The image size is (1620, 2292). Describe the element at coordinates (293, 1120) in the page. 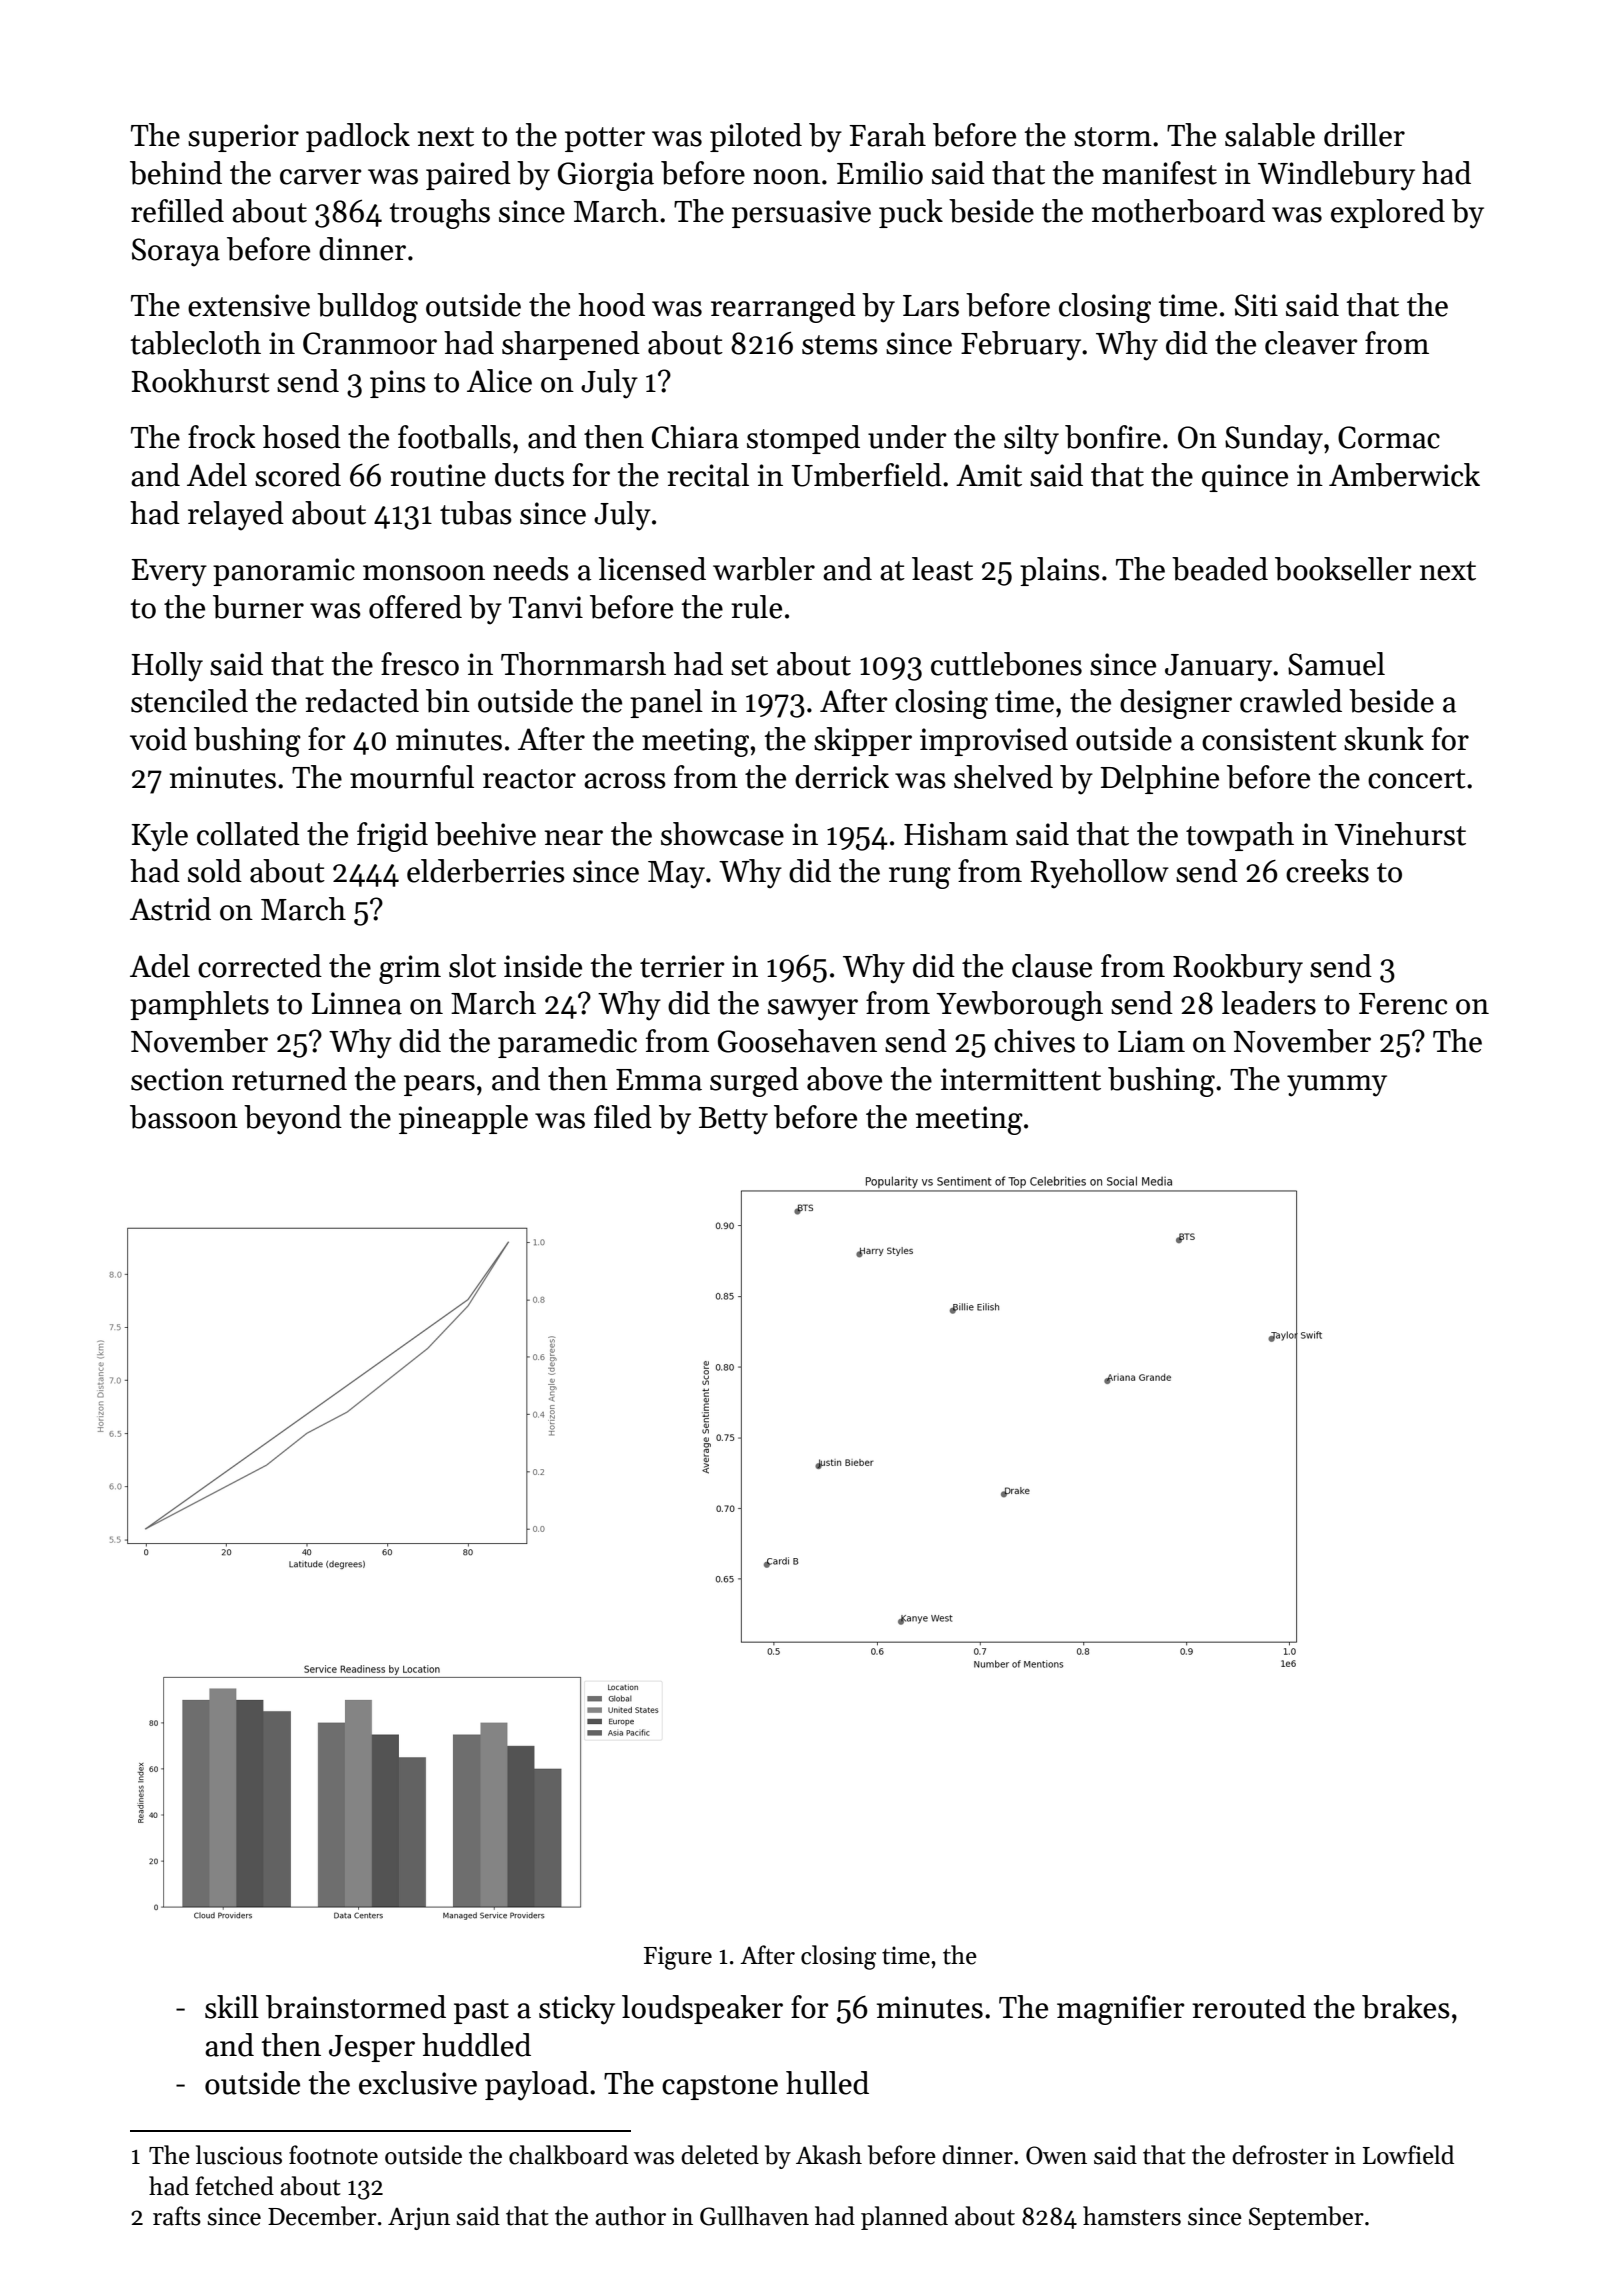

I see `beyond` at that location.
